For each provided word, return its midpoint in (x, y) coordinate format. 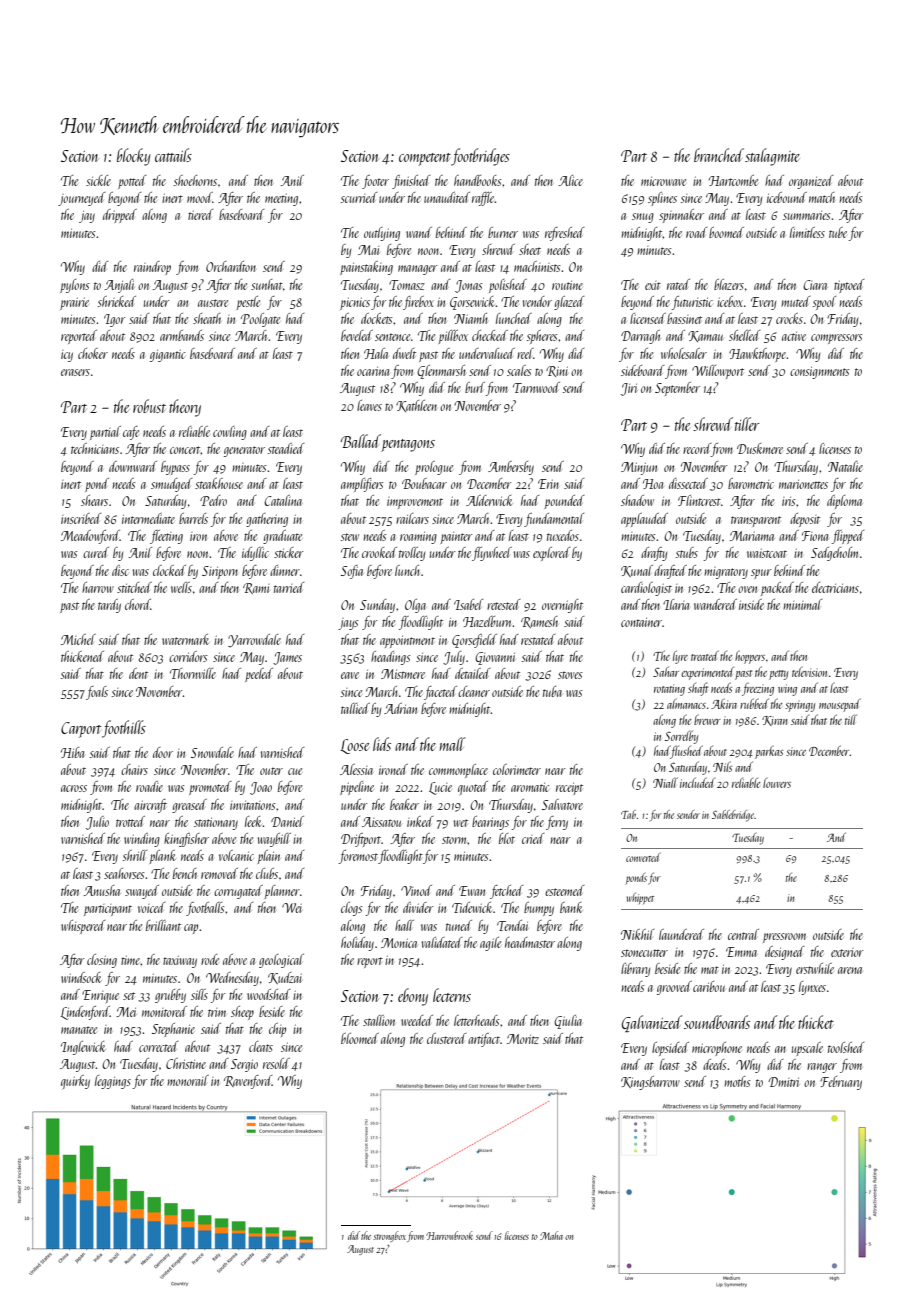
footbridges (480, 157)
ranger (822, 1068)
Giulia (568, 1022)
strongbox (389, 1236)
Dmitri (784, 1082)
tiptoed (849, 286)
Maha (551, 1235)
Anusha (102, 890)
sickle (98, 180)
